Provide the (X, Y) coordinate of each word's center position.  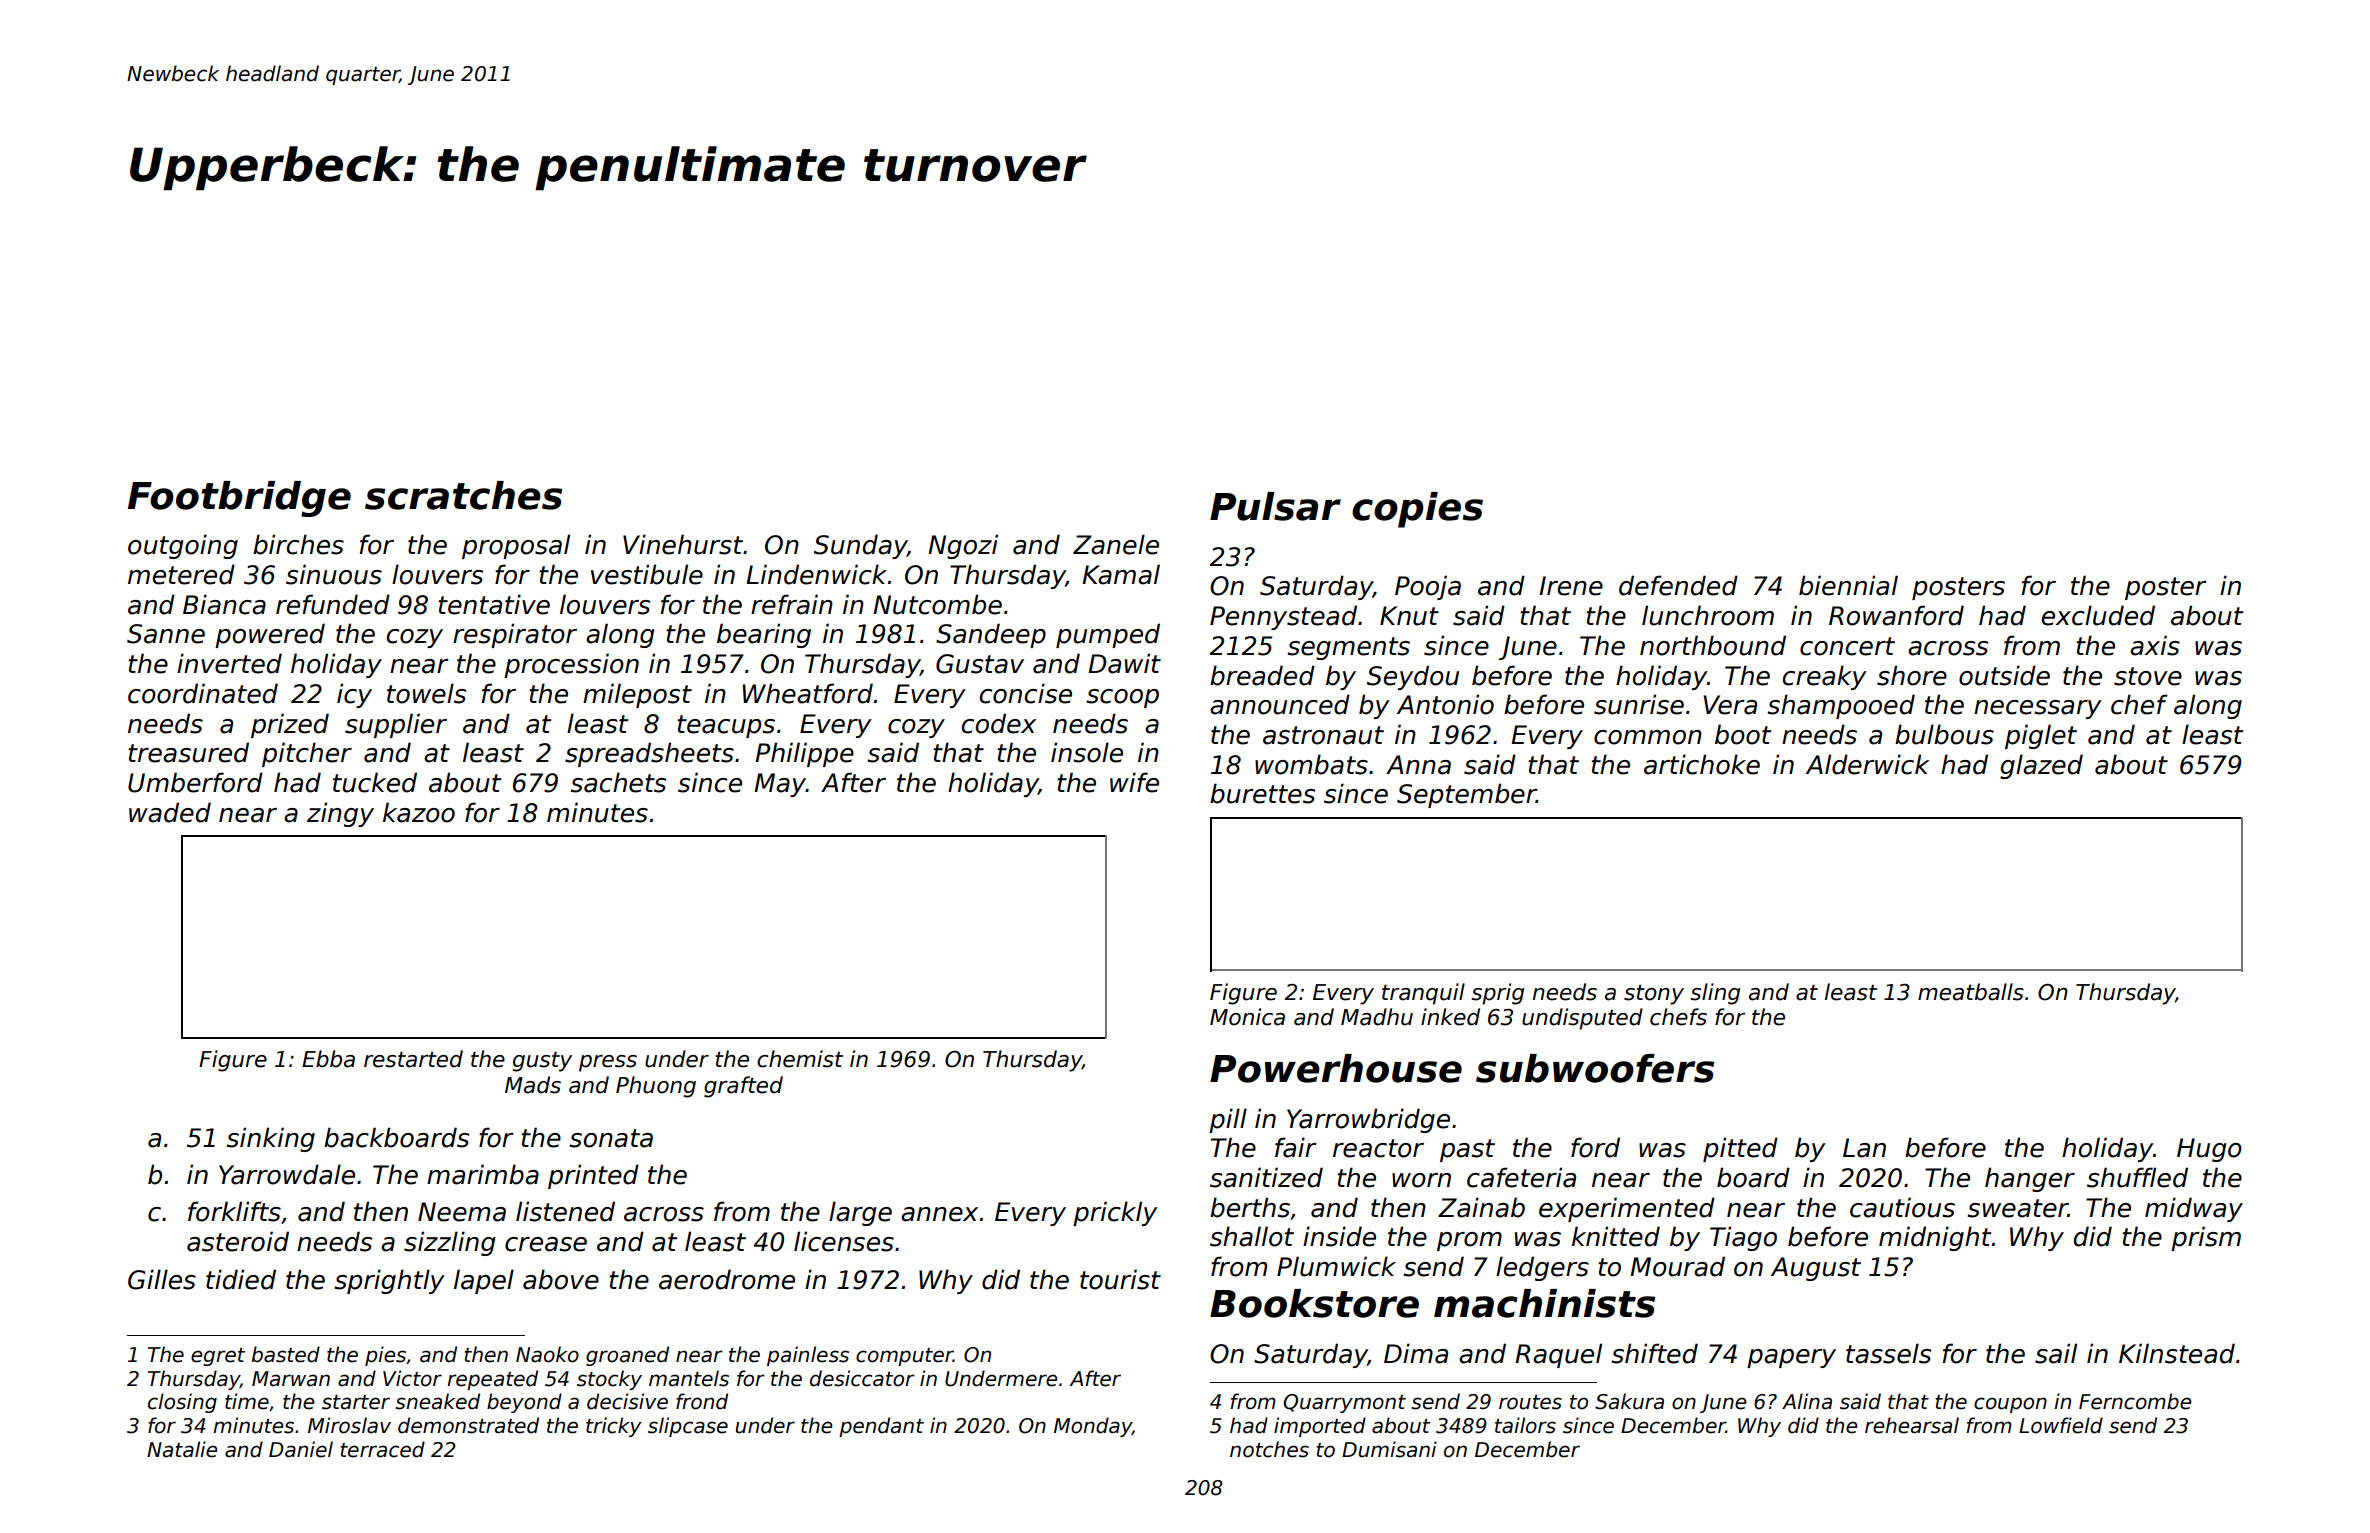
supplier (396, 725)
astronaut (1323, 735)
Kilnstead (2177, 1353)
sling (1715, 994)
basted (285, 1354)
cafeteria (1521, 1177)
